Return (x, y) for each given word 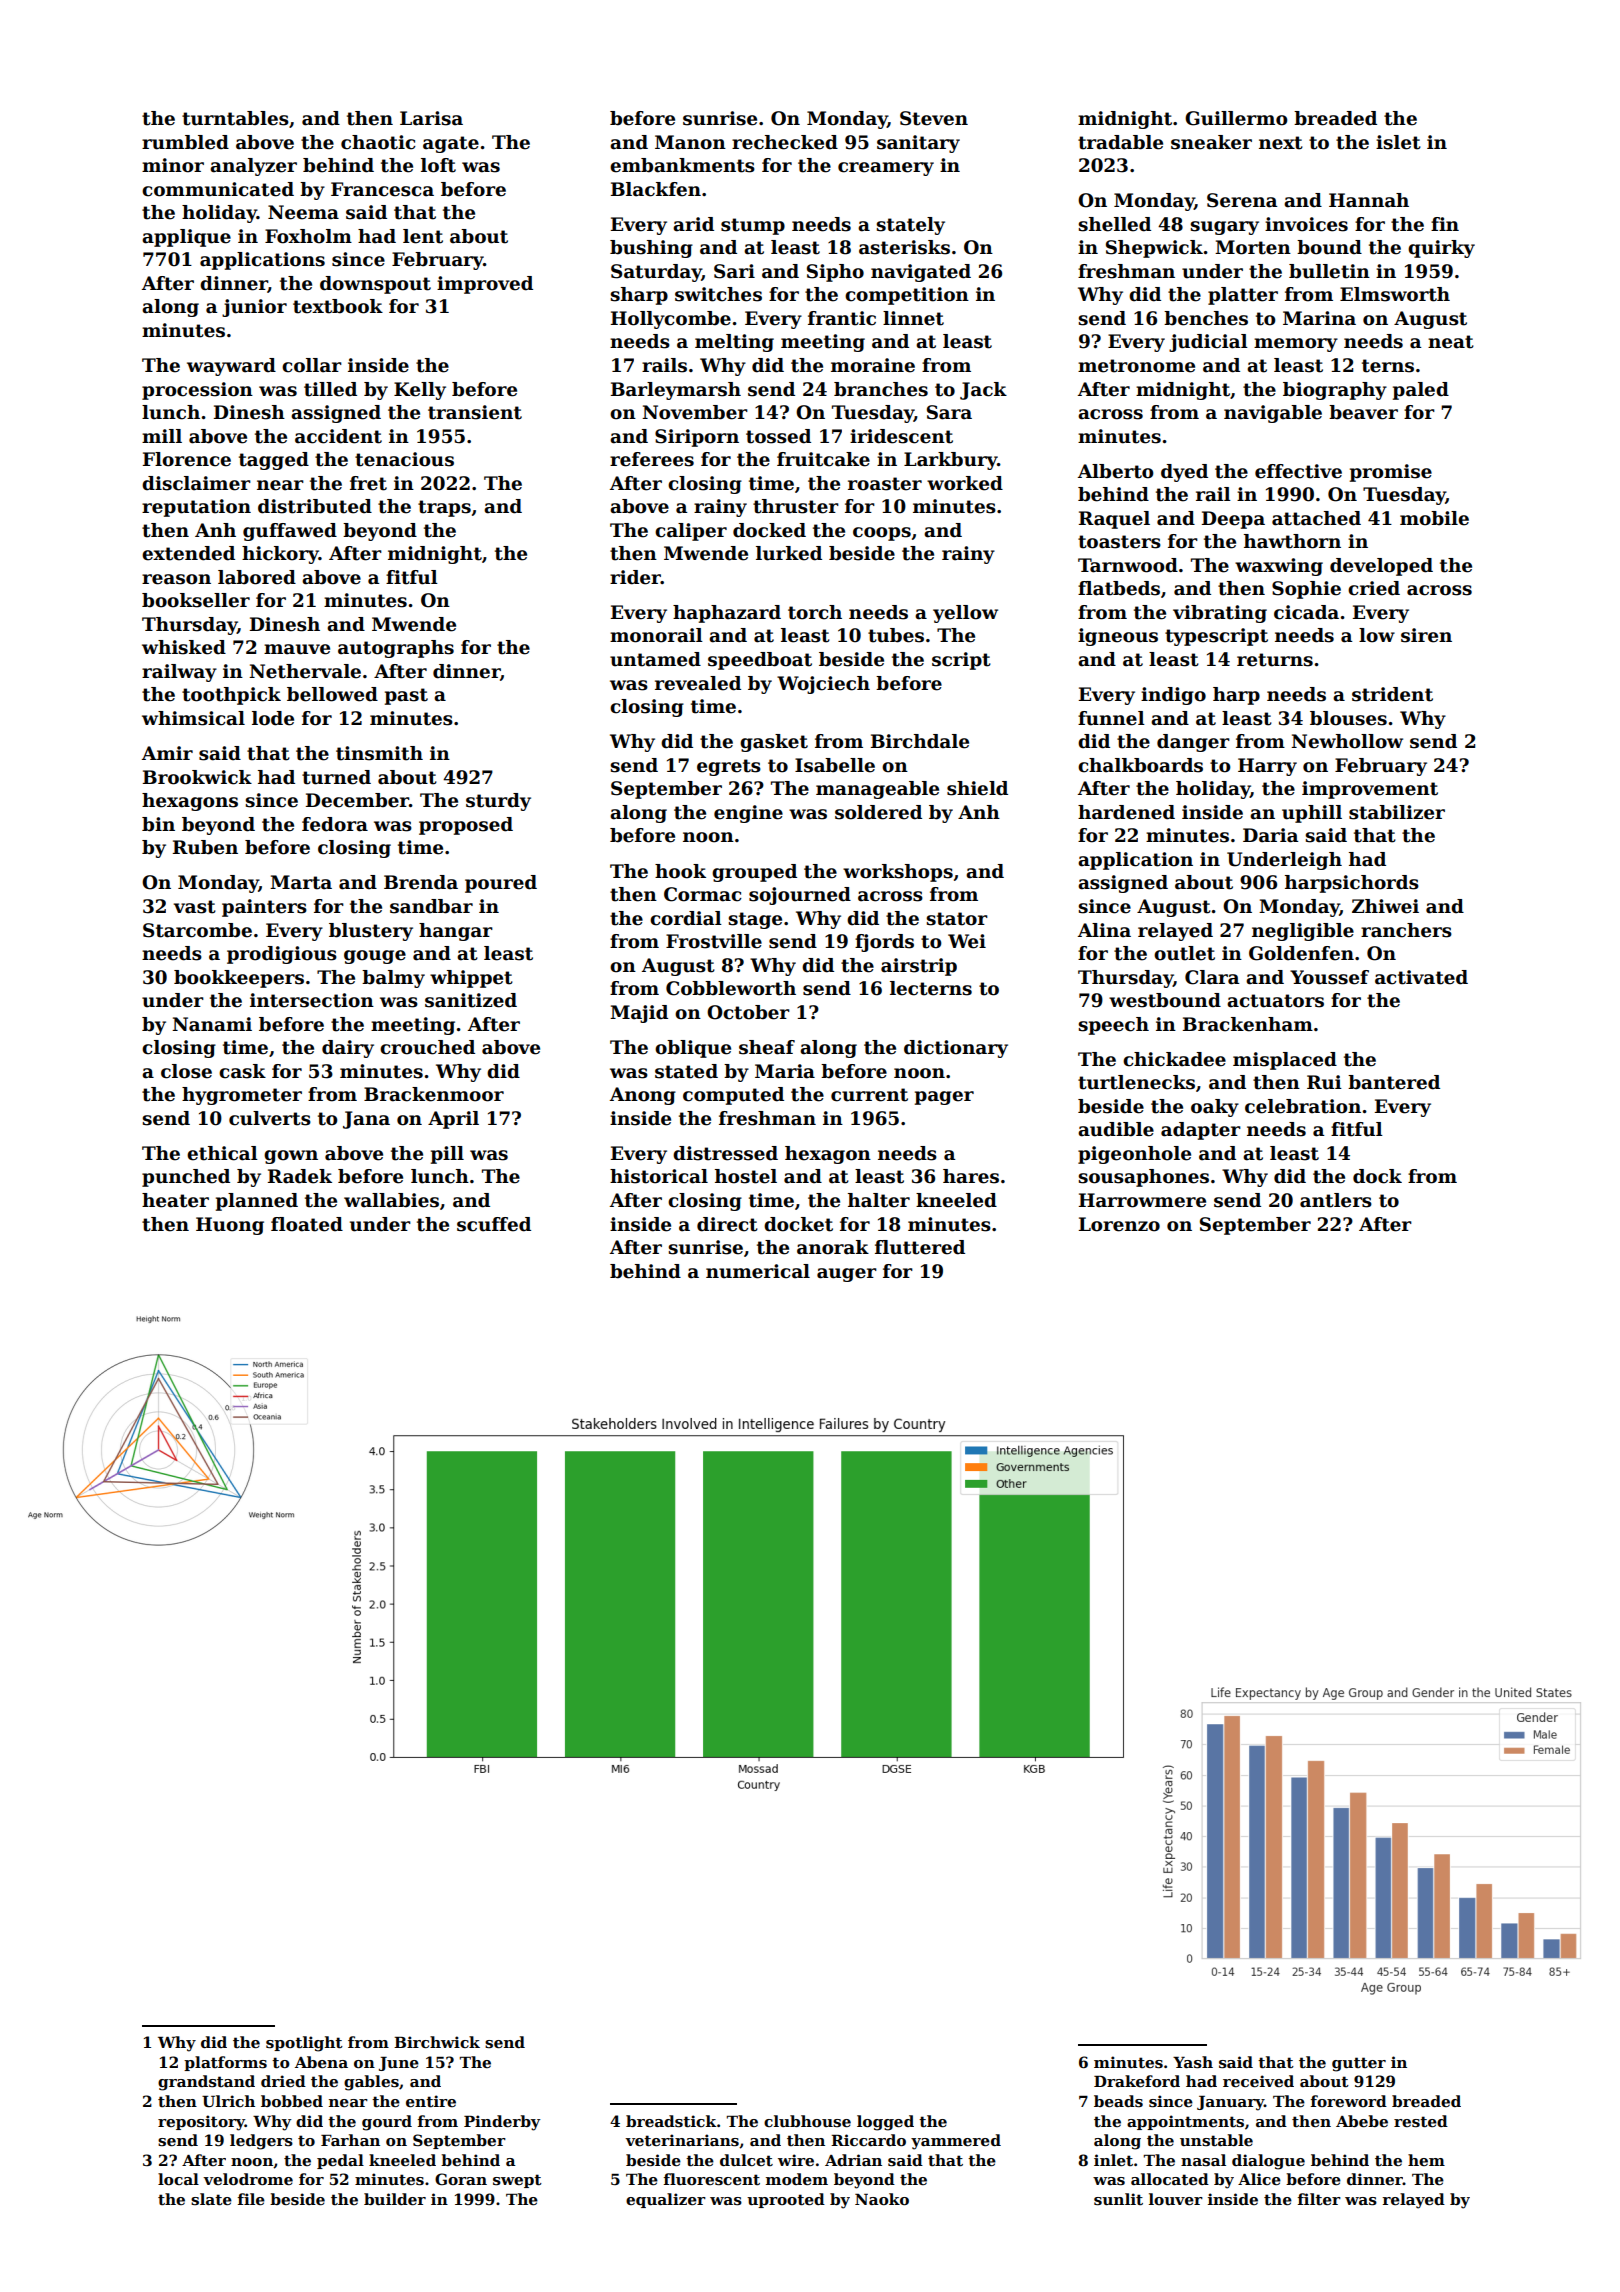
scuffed (494, 1224)
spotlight (304, 2044)
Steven (934, 118)
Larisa (431, 118)
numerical (758, 1271)
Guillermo (1236, 118)
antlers (1336, 1200)
